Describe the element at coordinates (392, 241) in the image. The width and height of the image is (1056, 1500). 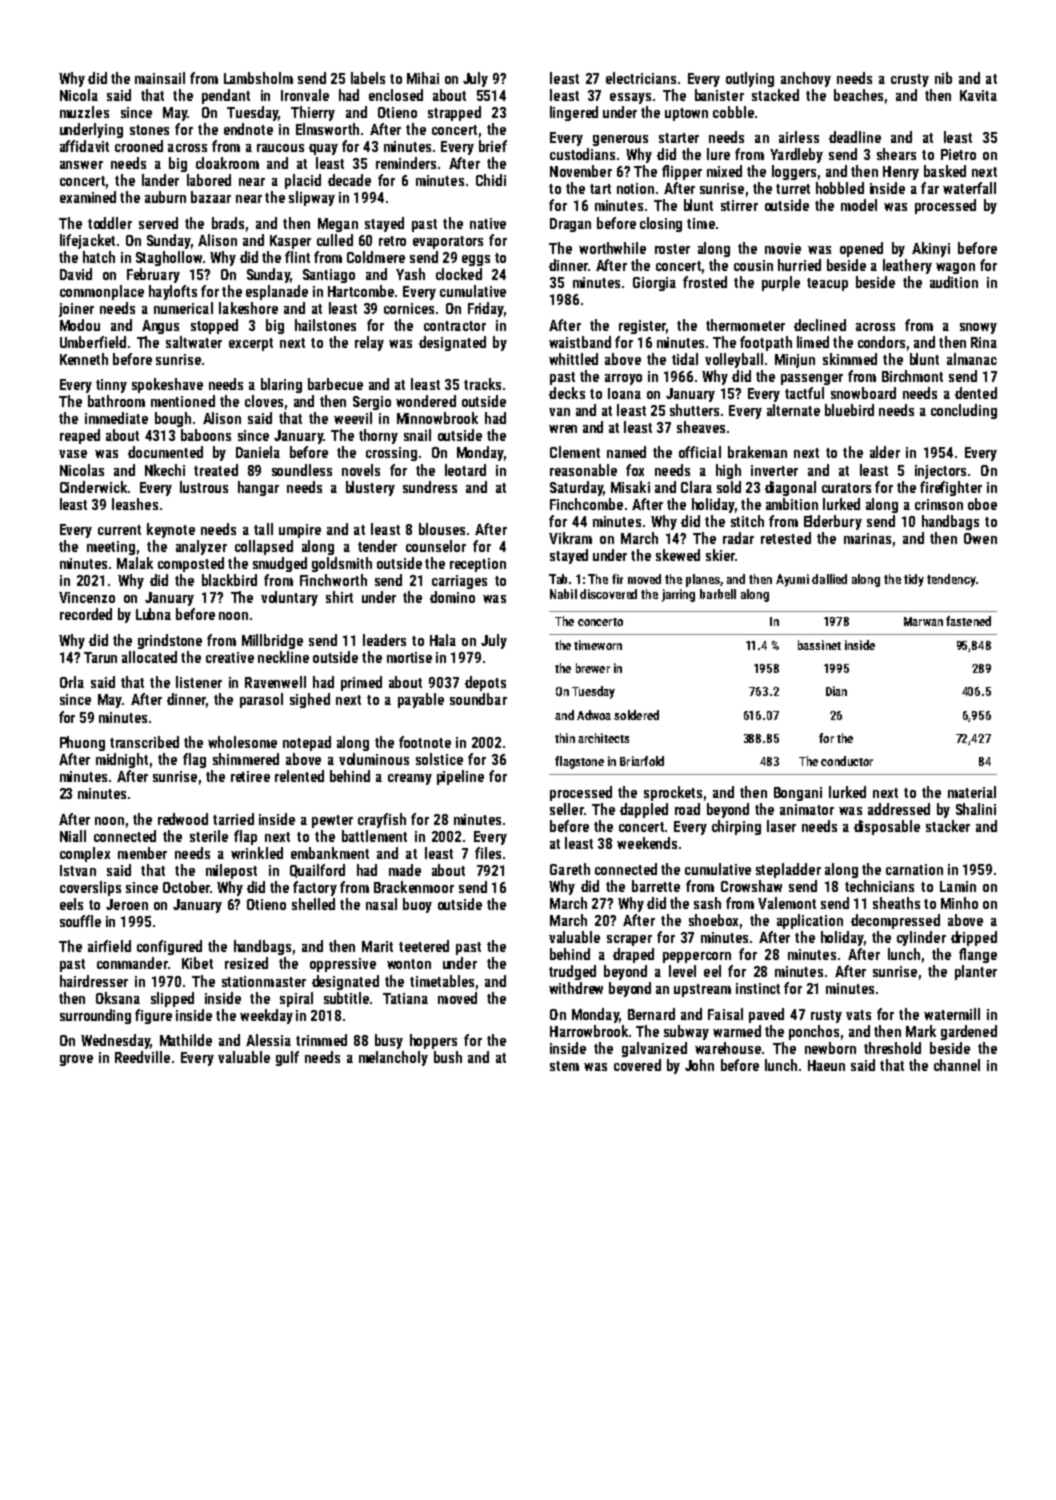
I see `retro` at that location.
